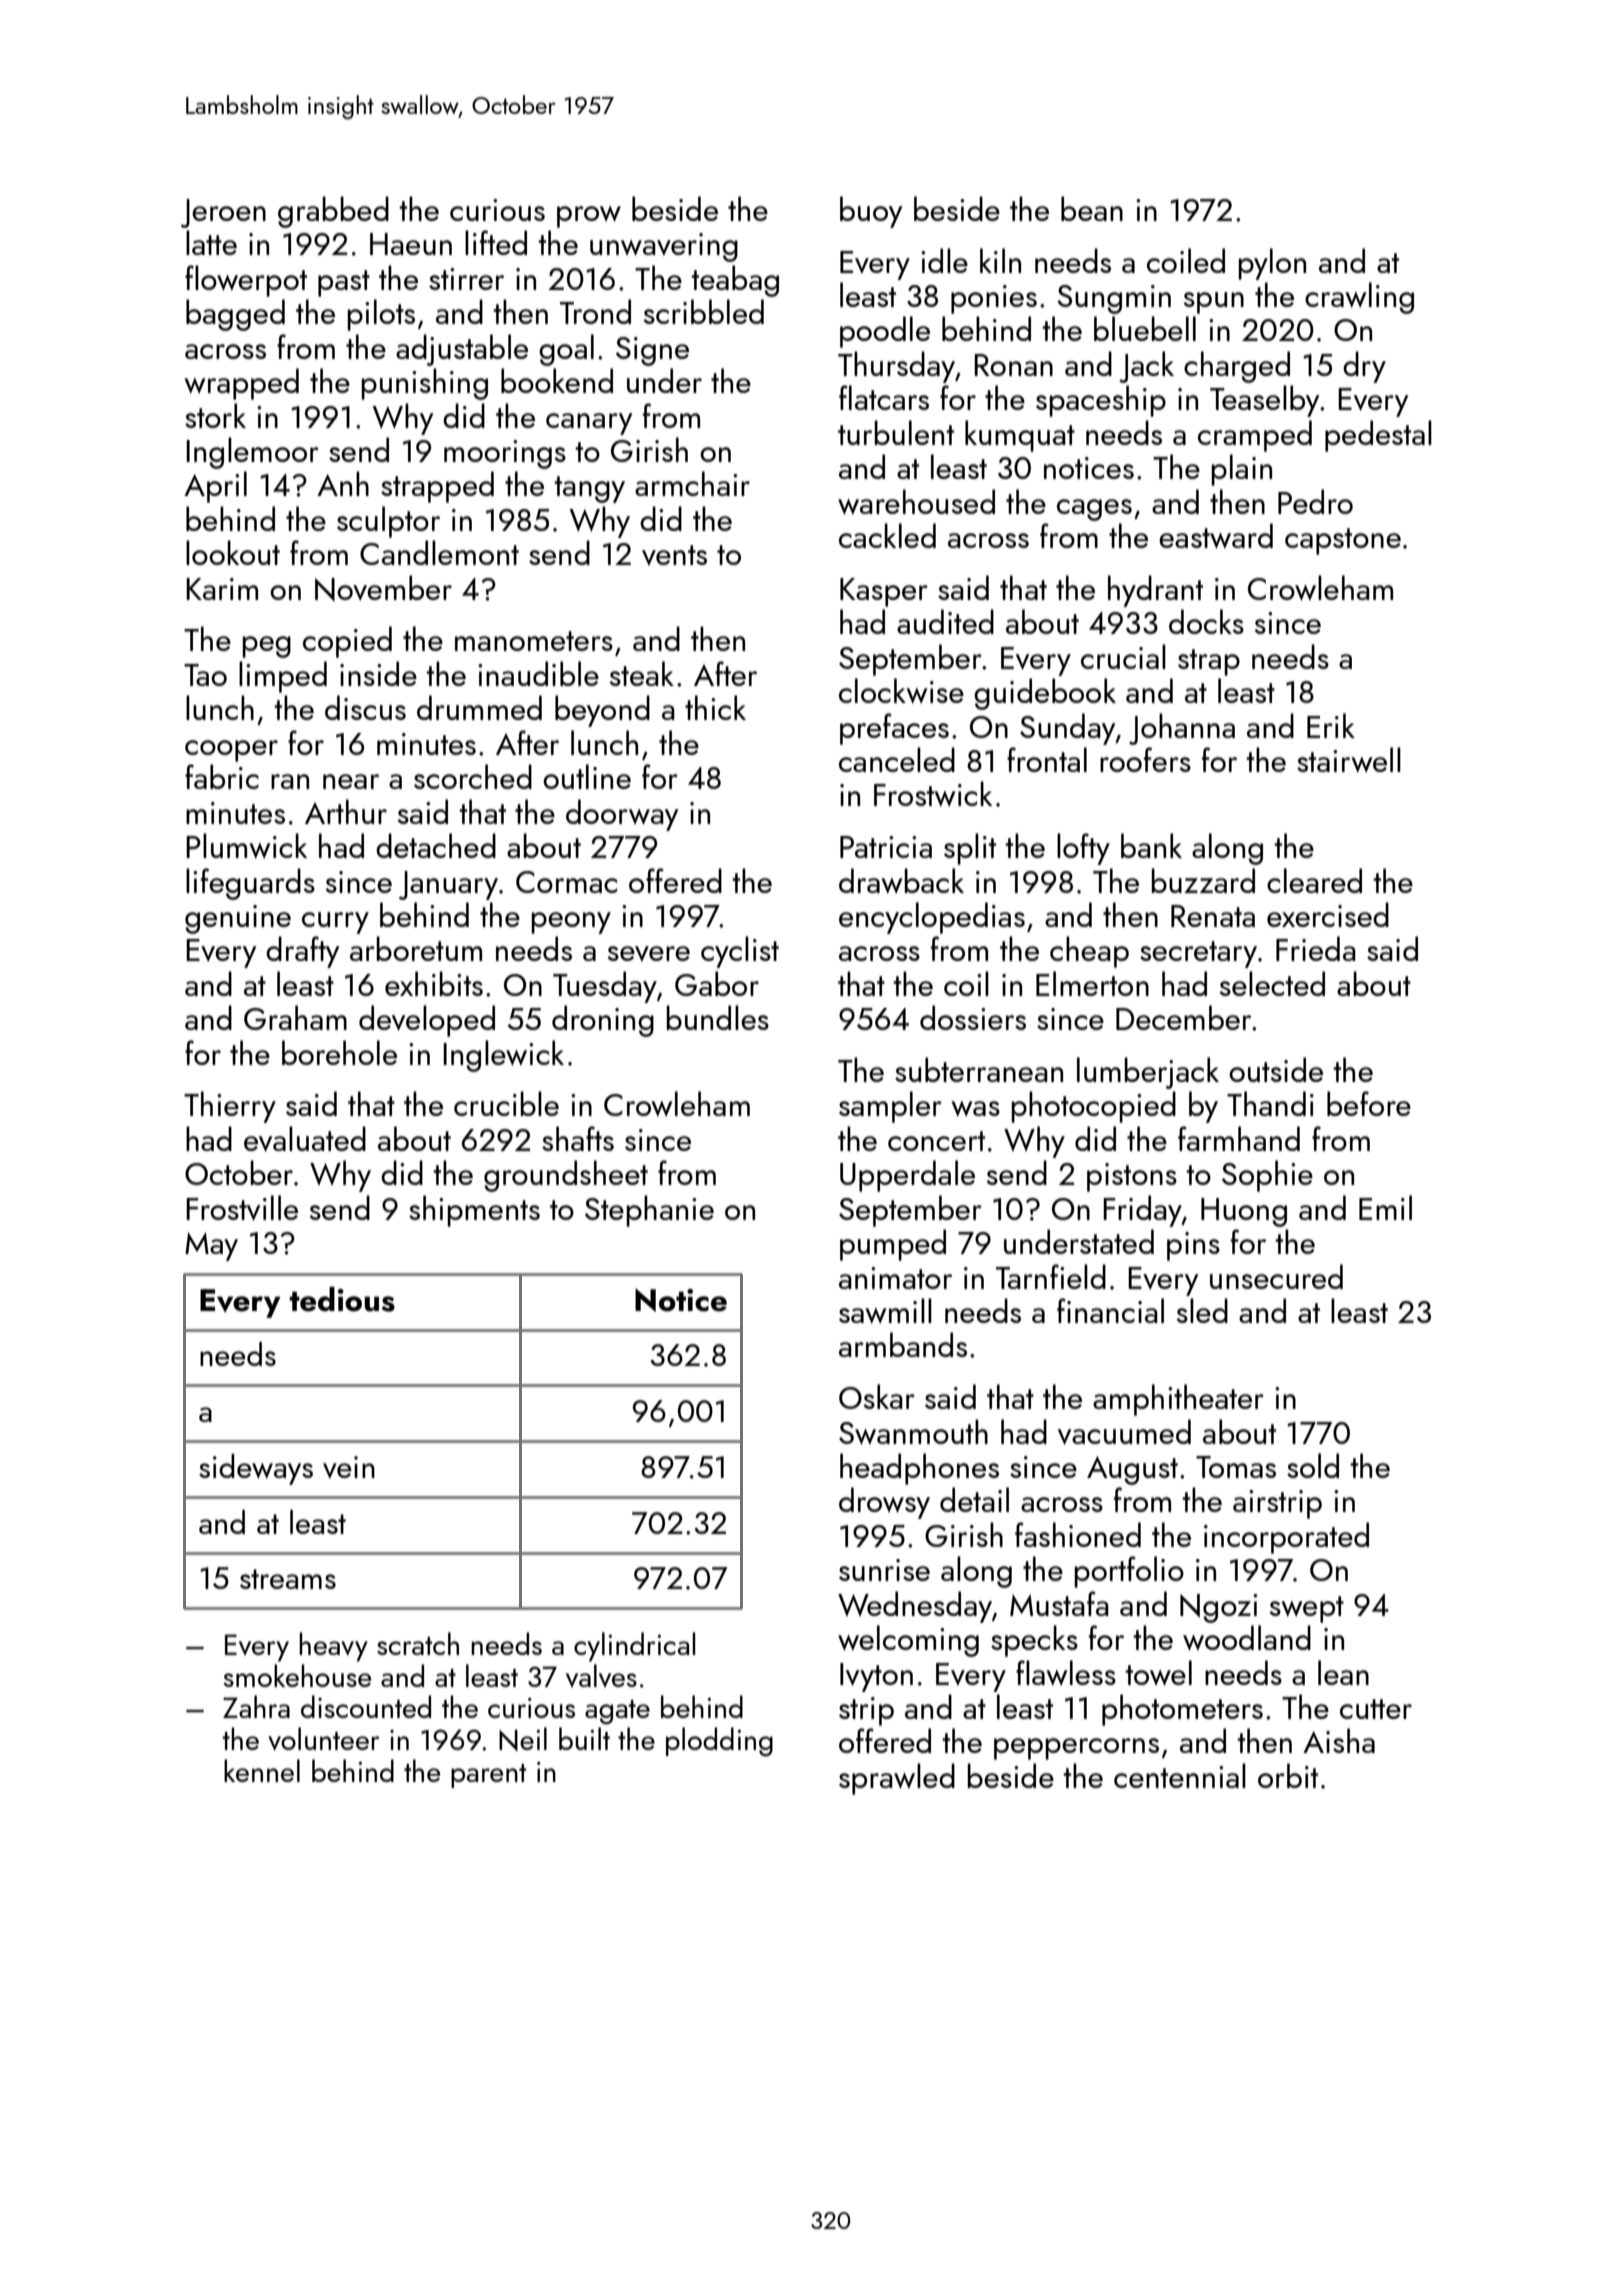 This document has height=2292, width=1620. I want to click on guidebook, so click(1045, 694).
